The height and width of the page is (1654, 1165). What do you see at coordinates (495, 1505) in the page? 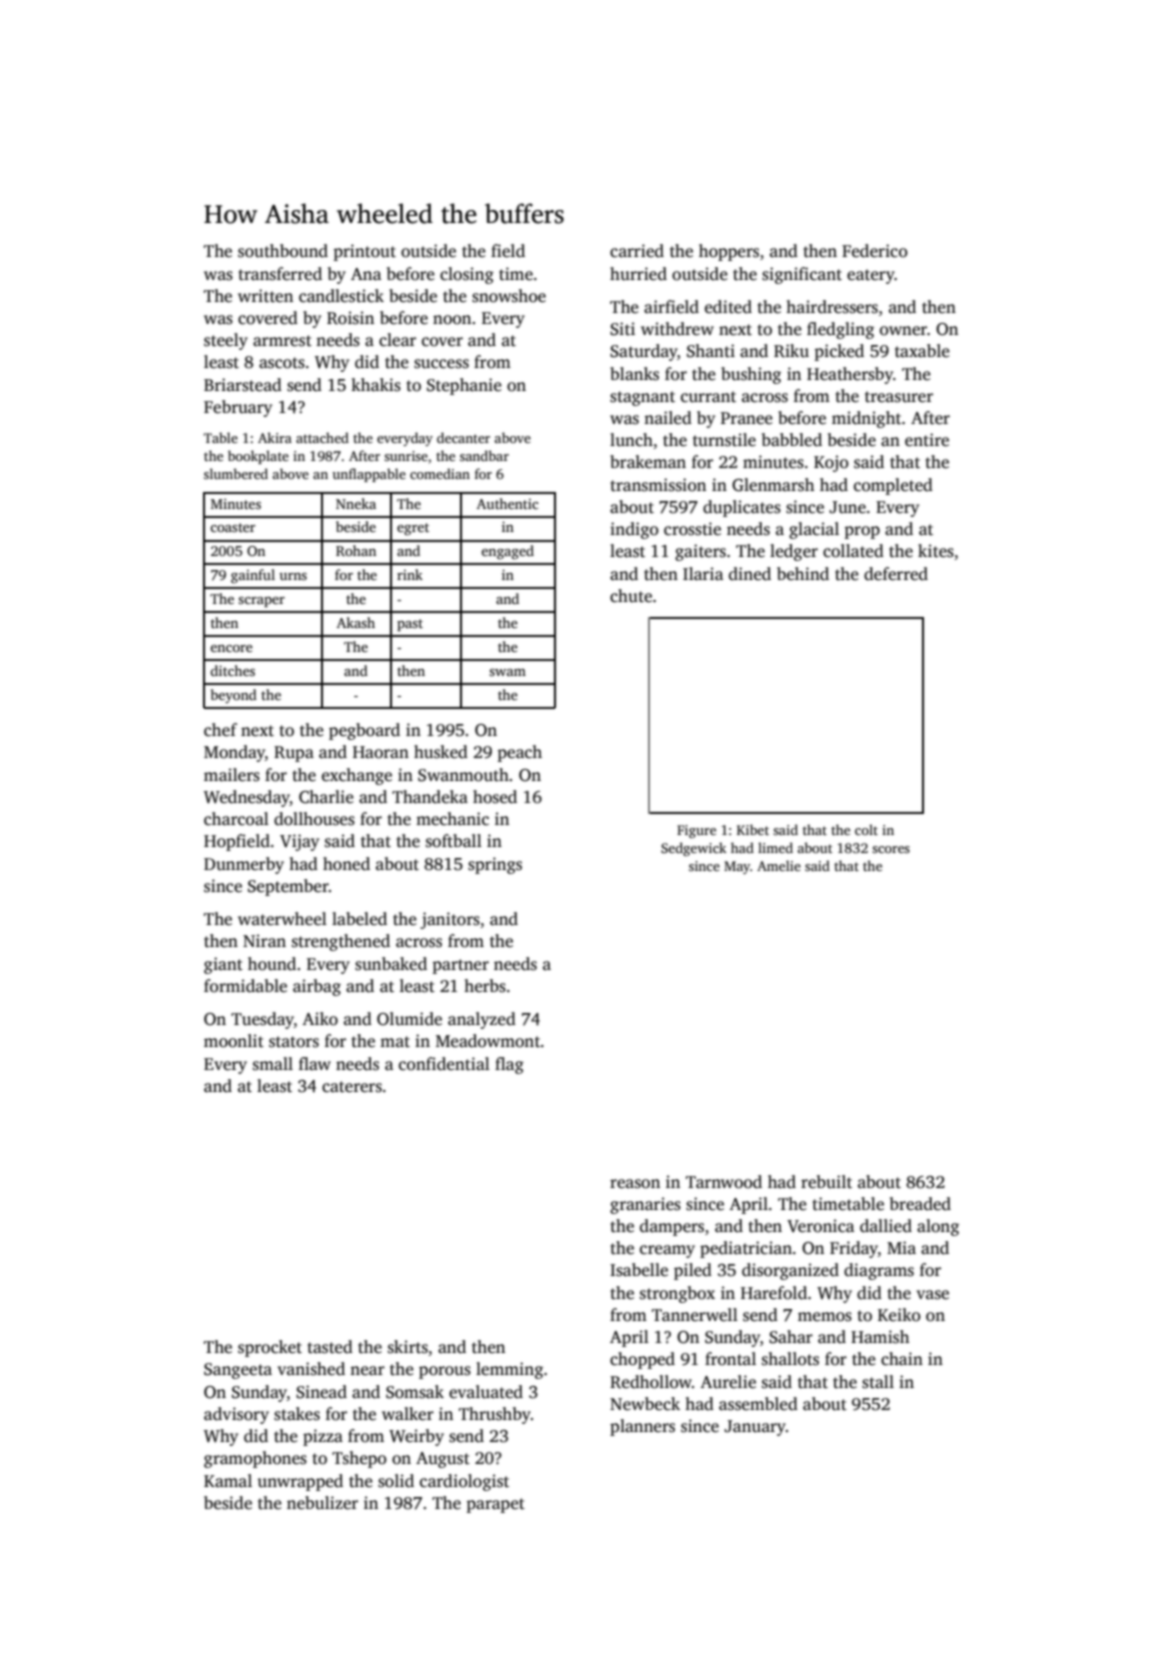
I see `parapet` at bounding box center [495, 1505].
